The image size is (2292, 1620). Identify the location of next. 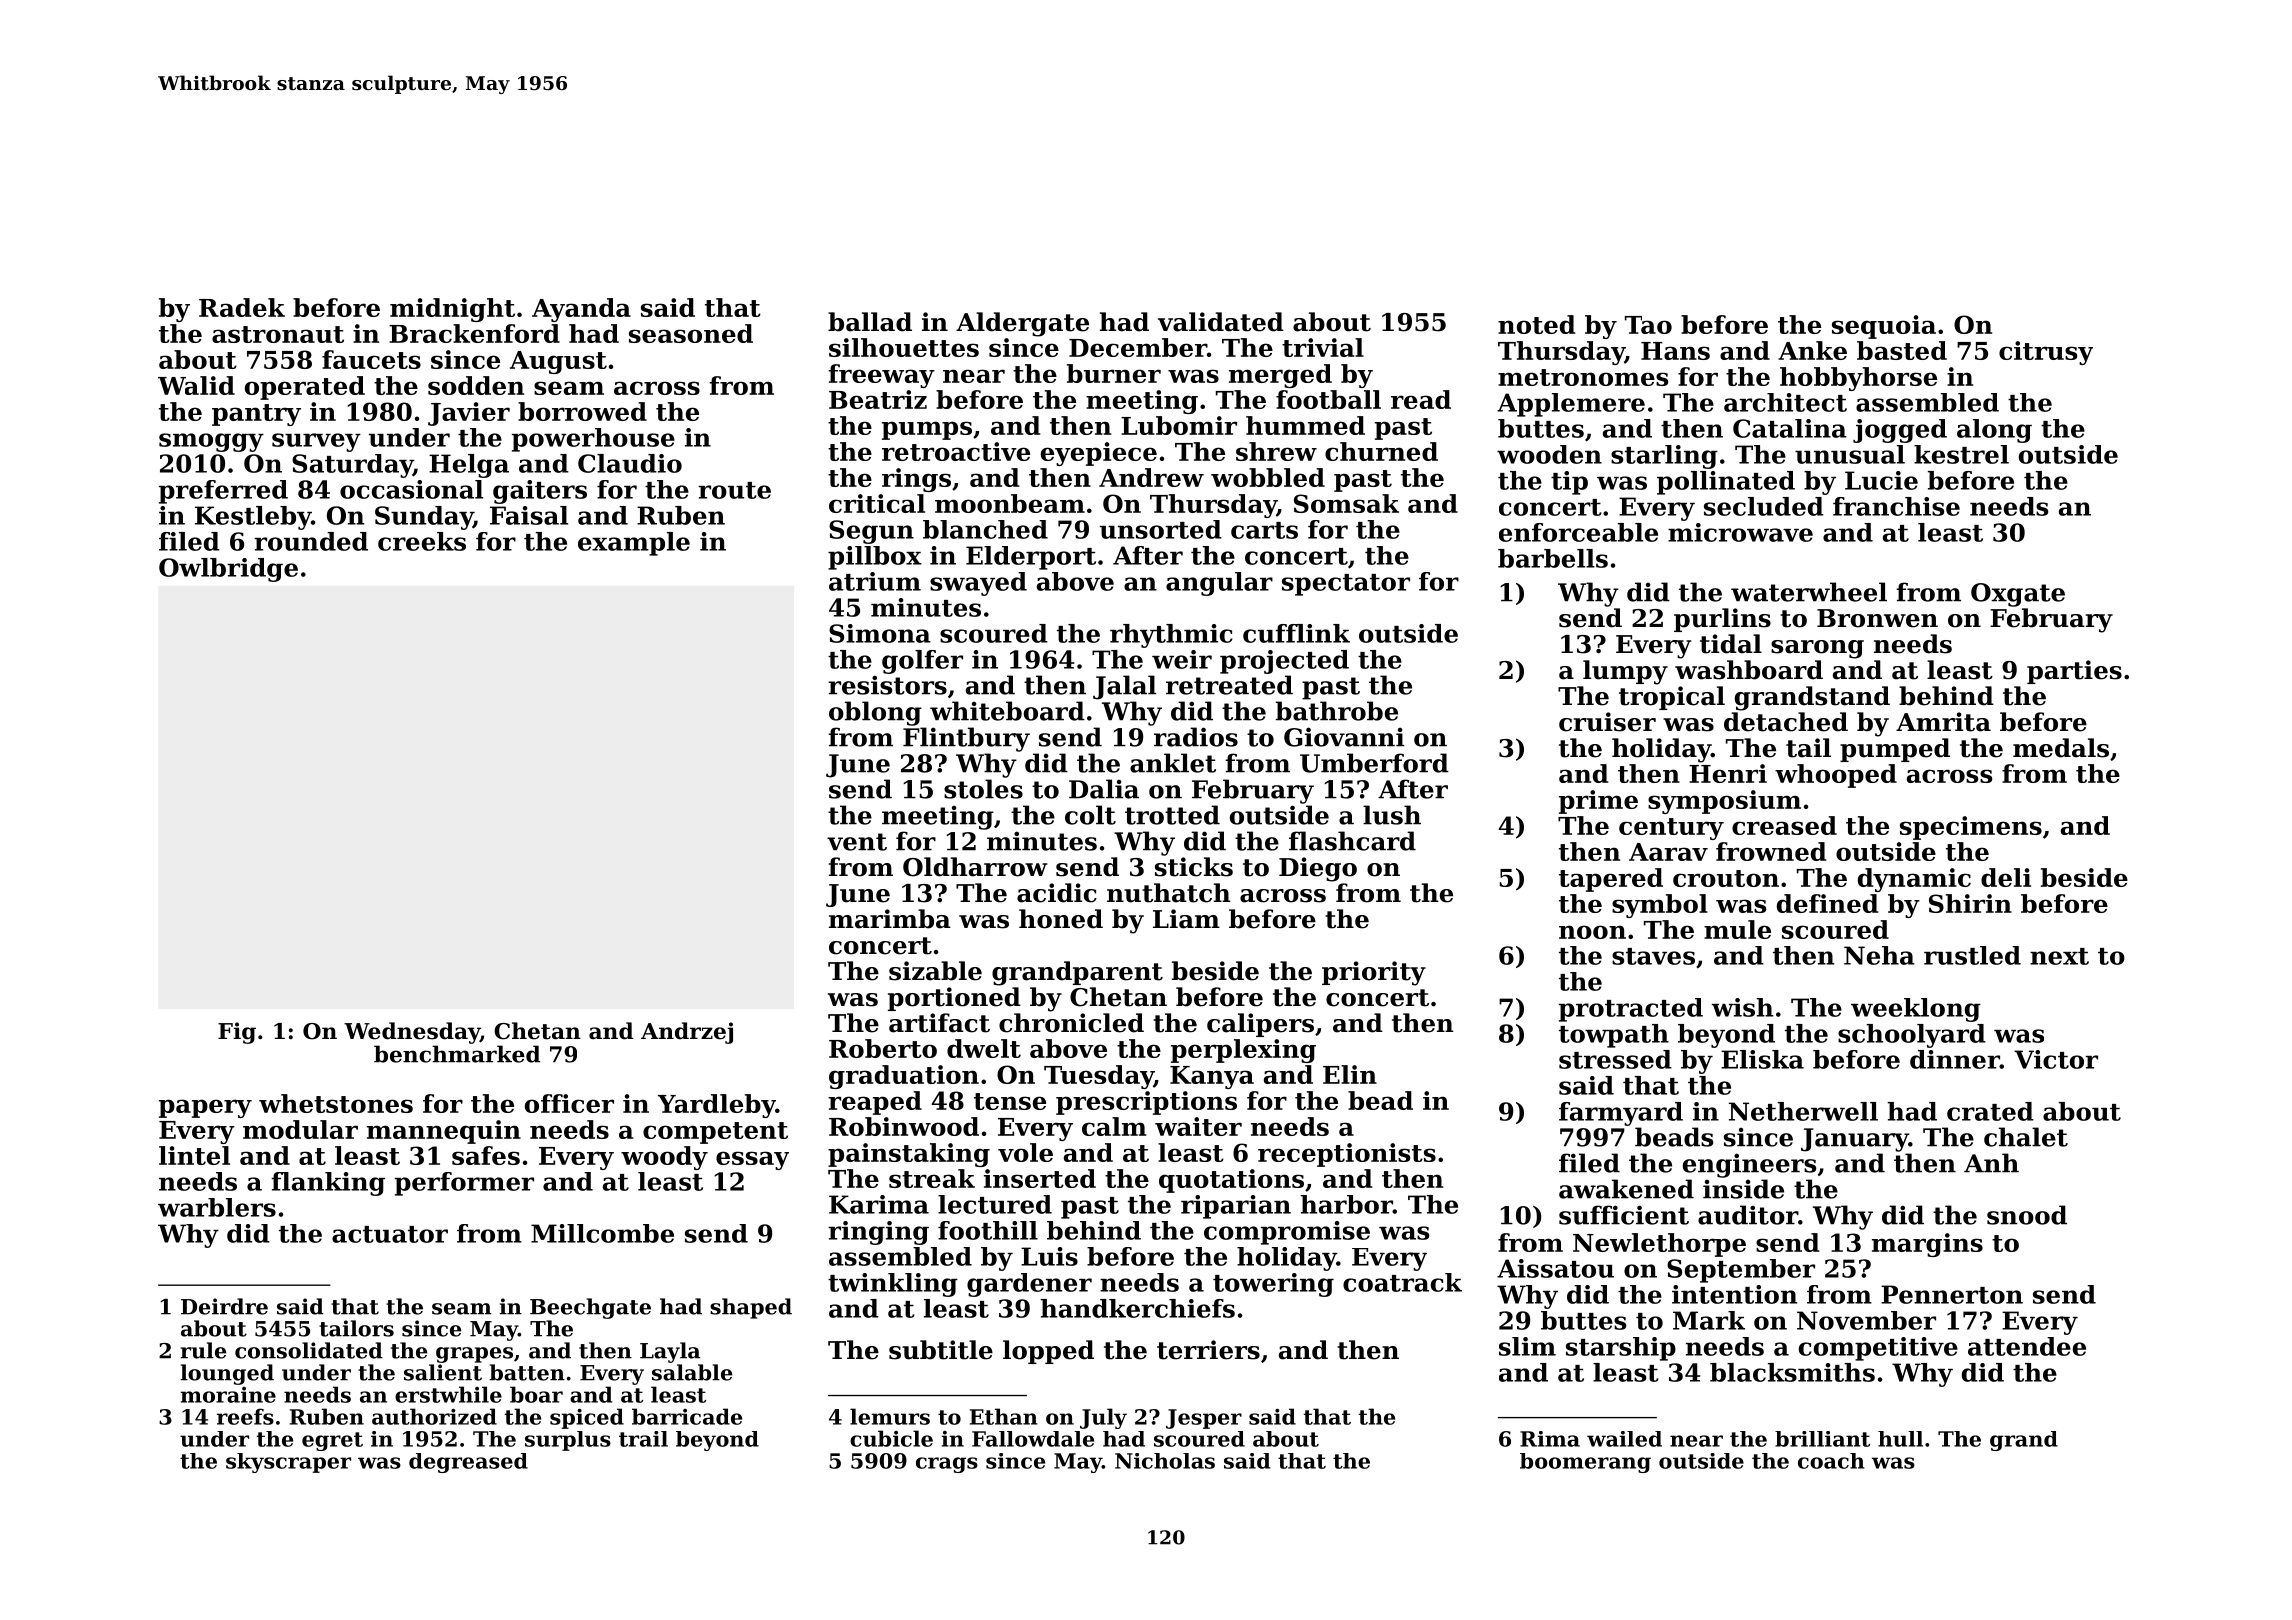
(2059, 956).
